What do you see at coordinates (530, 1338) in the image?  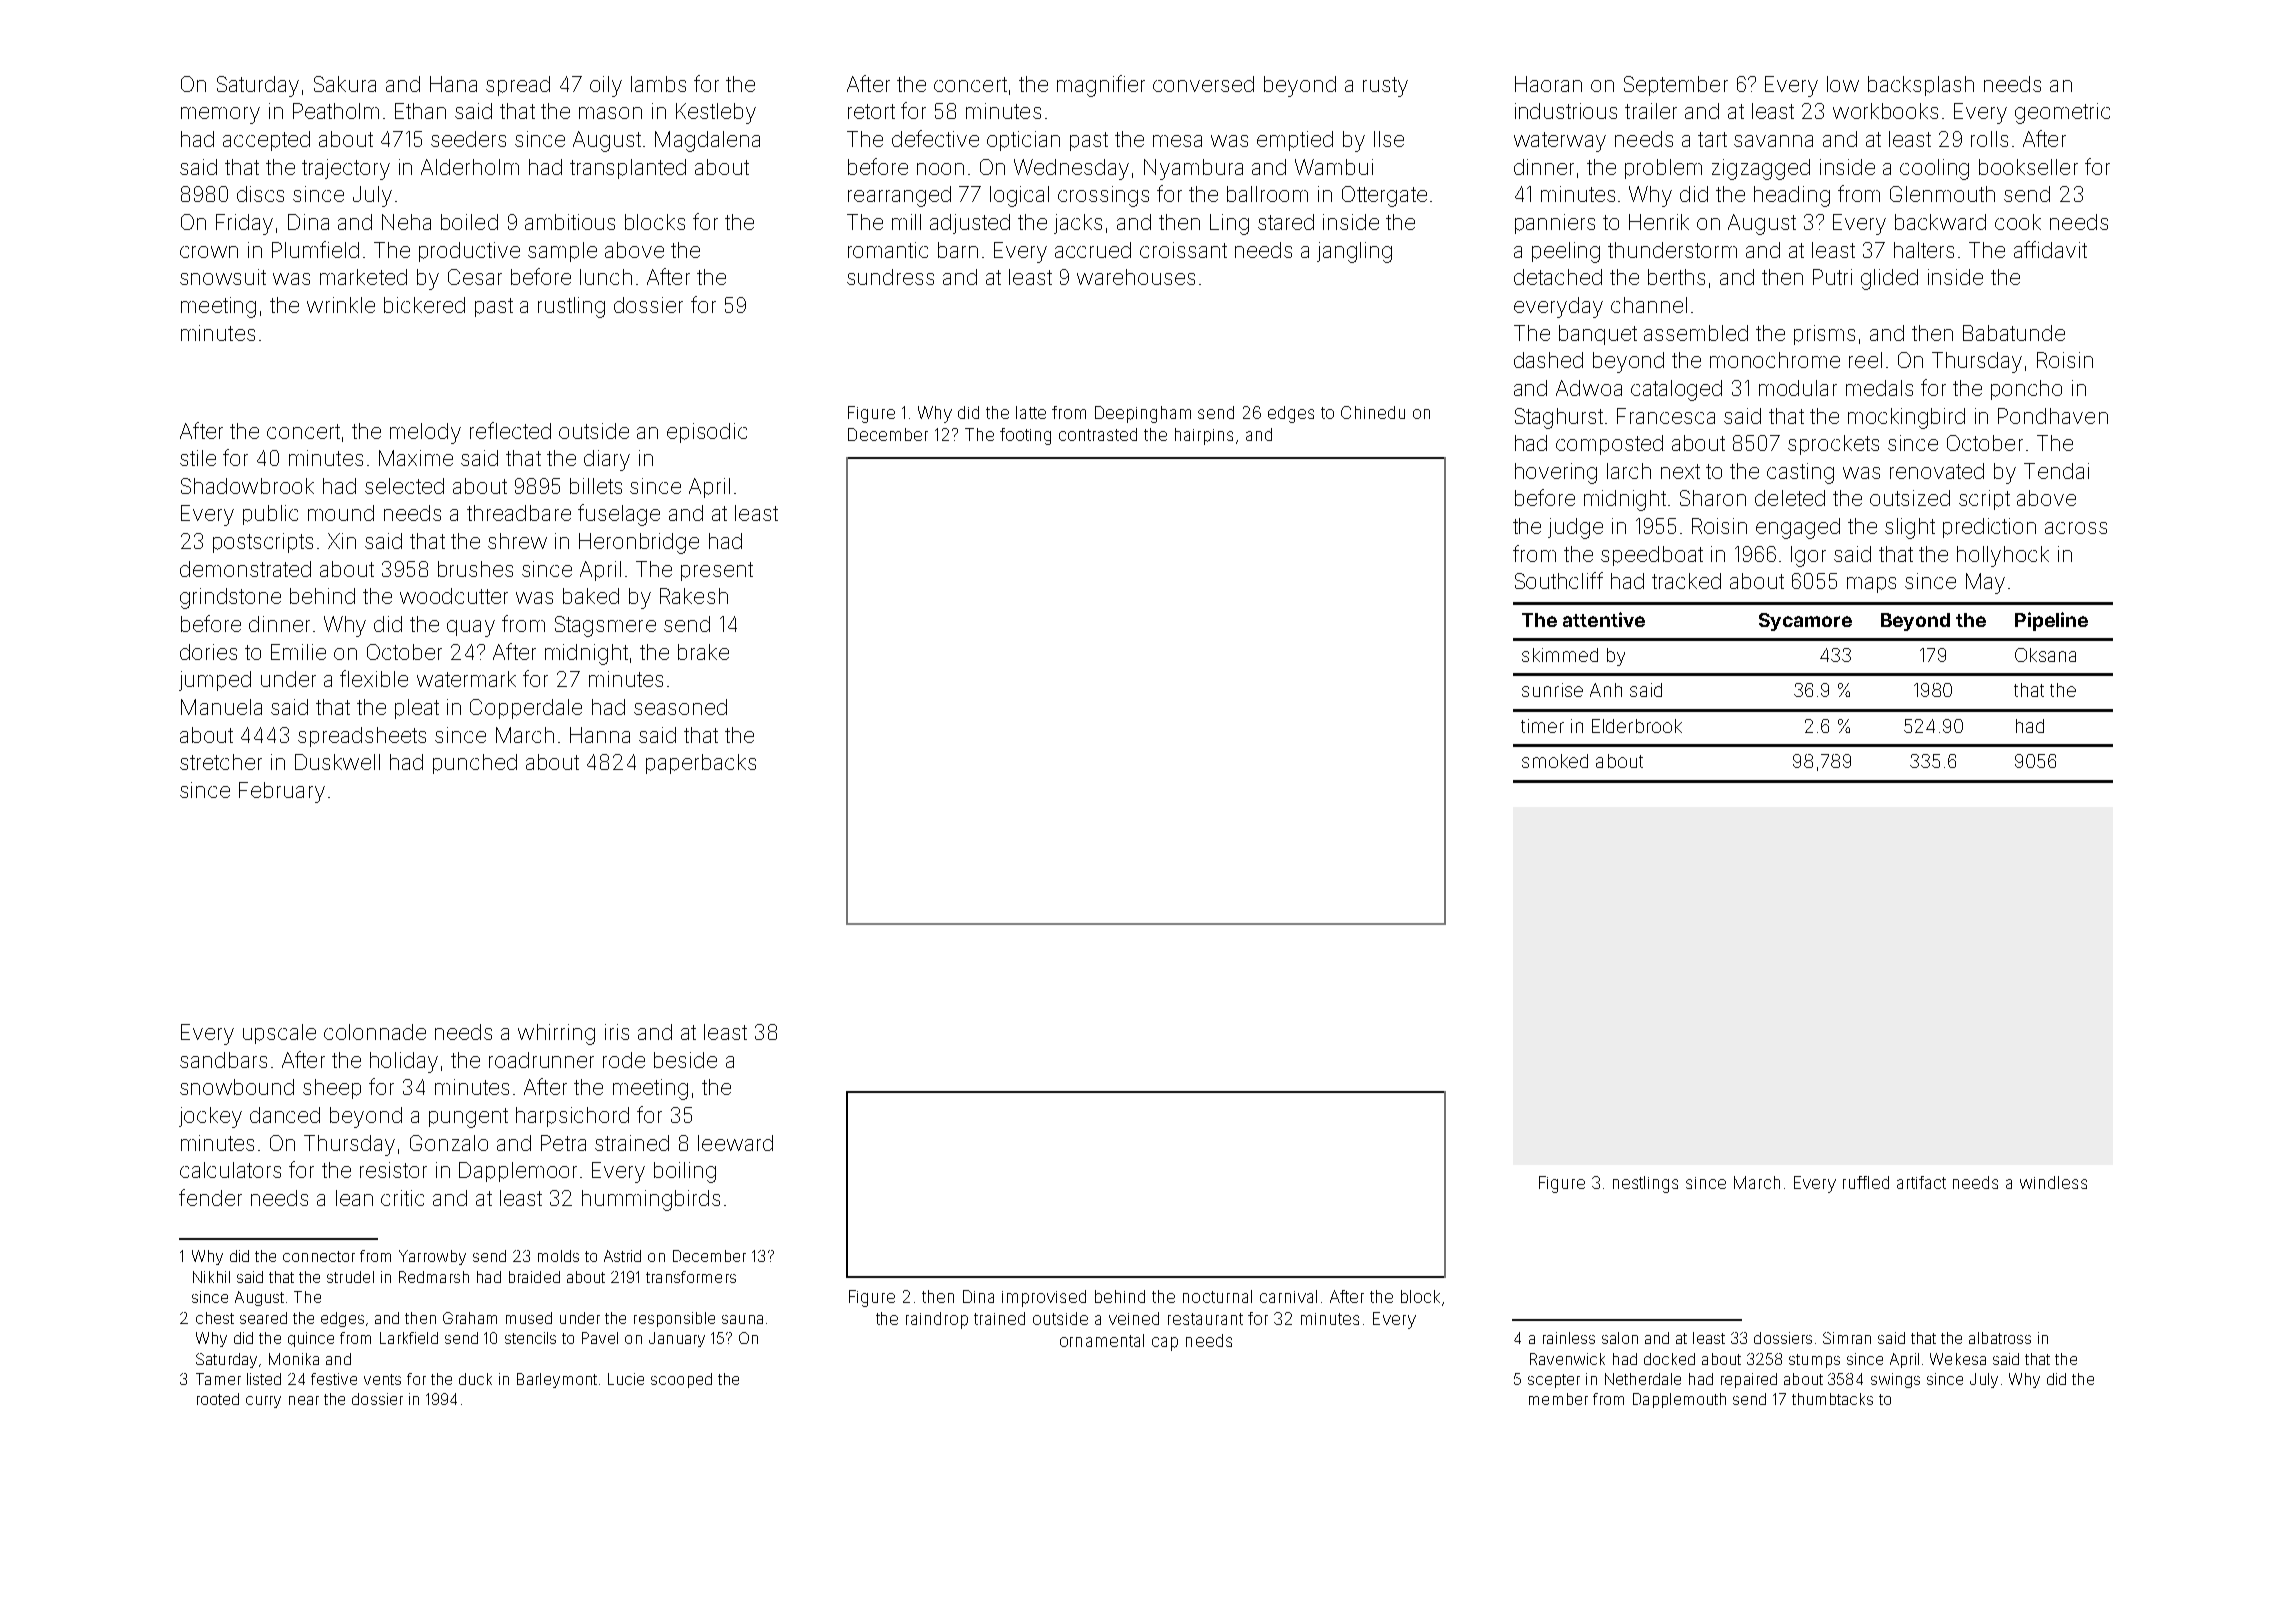 I see `stencils` at bounding box center [530, 1338].
